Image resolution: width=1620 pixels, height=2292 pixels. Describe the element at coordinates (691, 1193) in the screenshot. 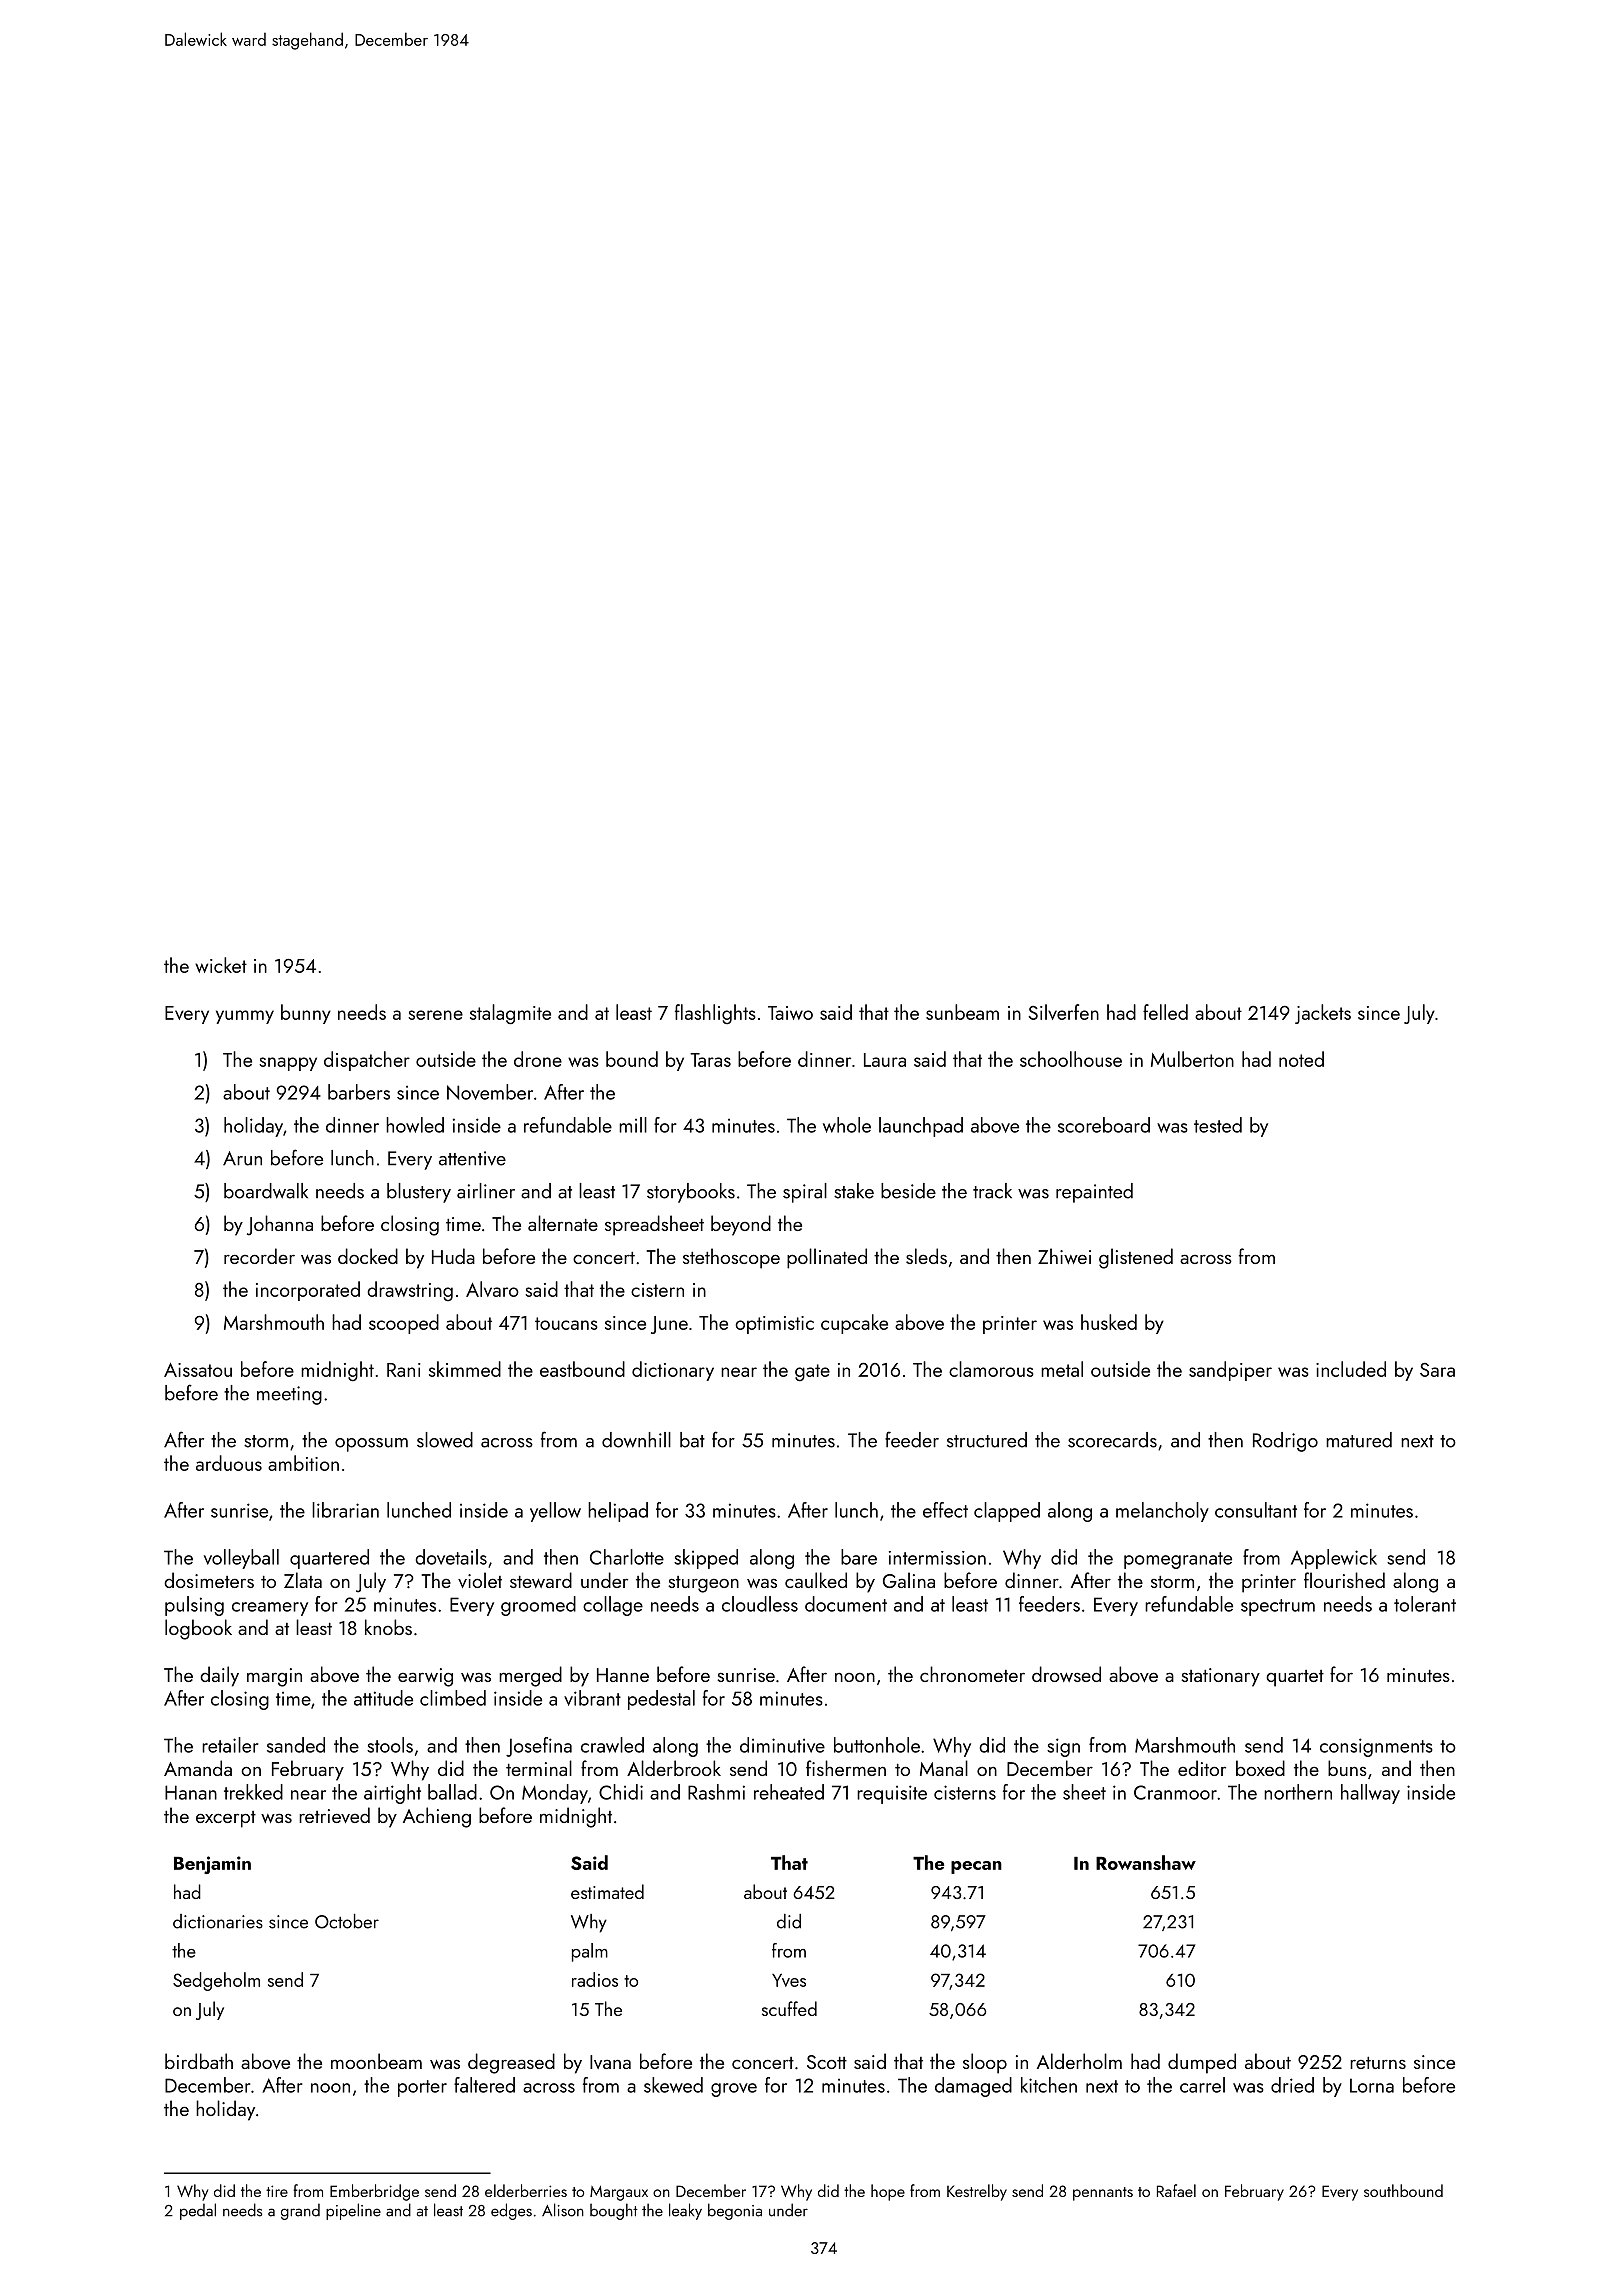

I see `storybooks` at that location.
